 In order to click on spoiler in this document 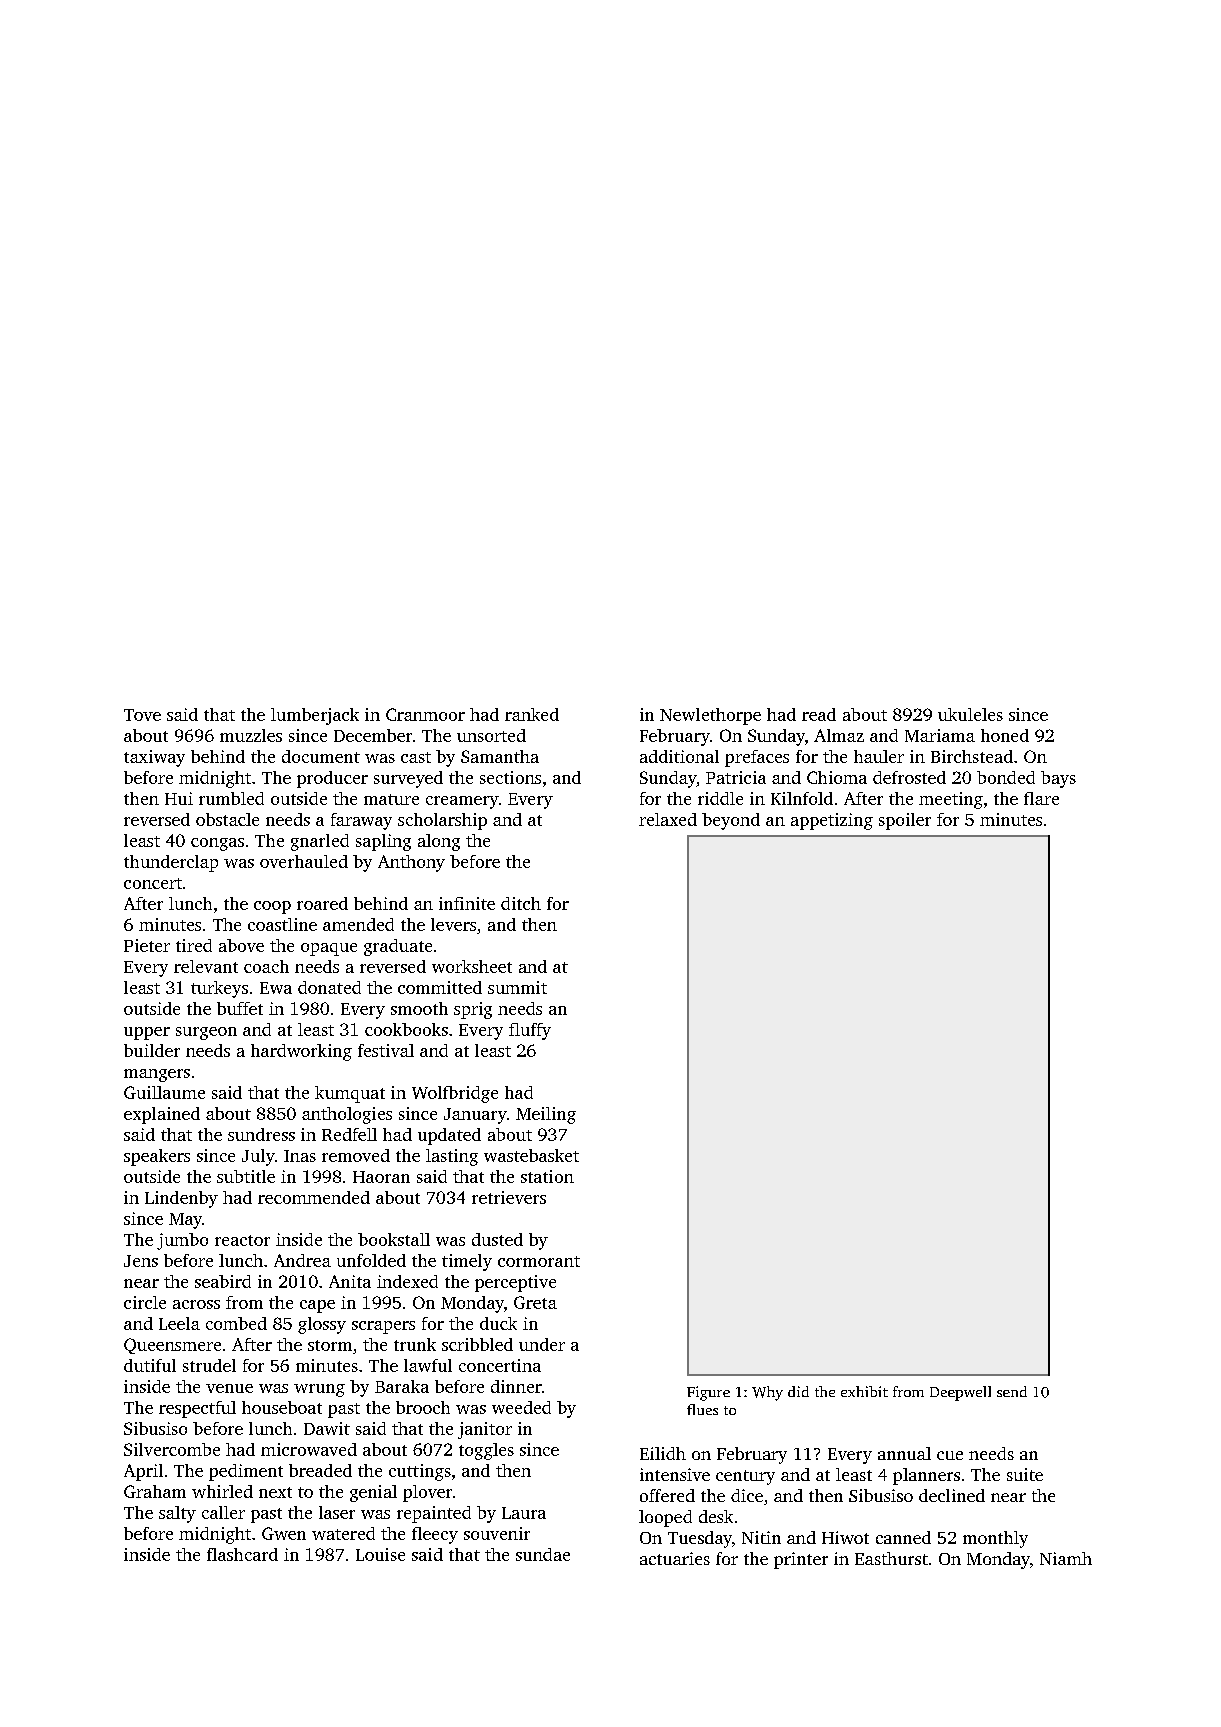, I will do `click(905, 821)`.
